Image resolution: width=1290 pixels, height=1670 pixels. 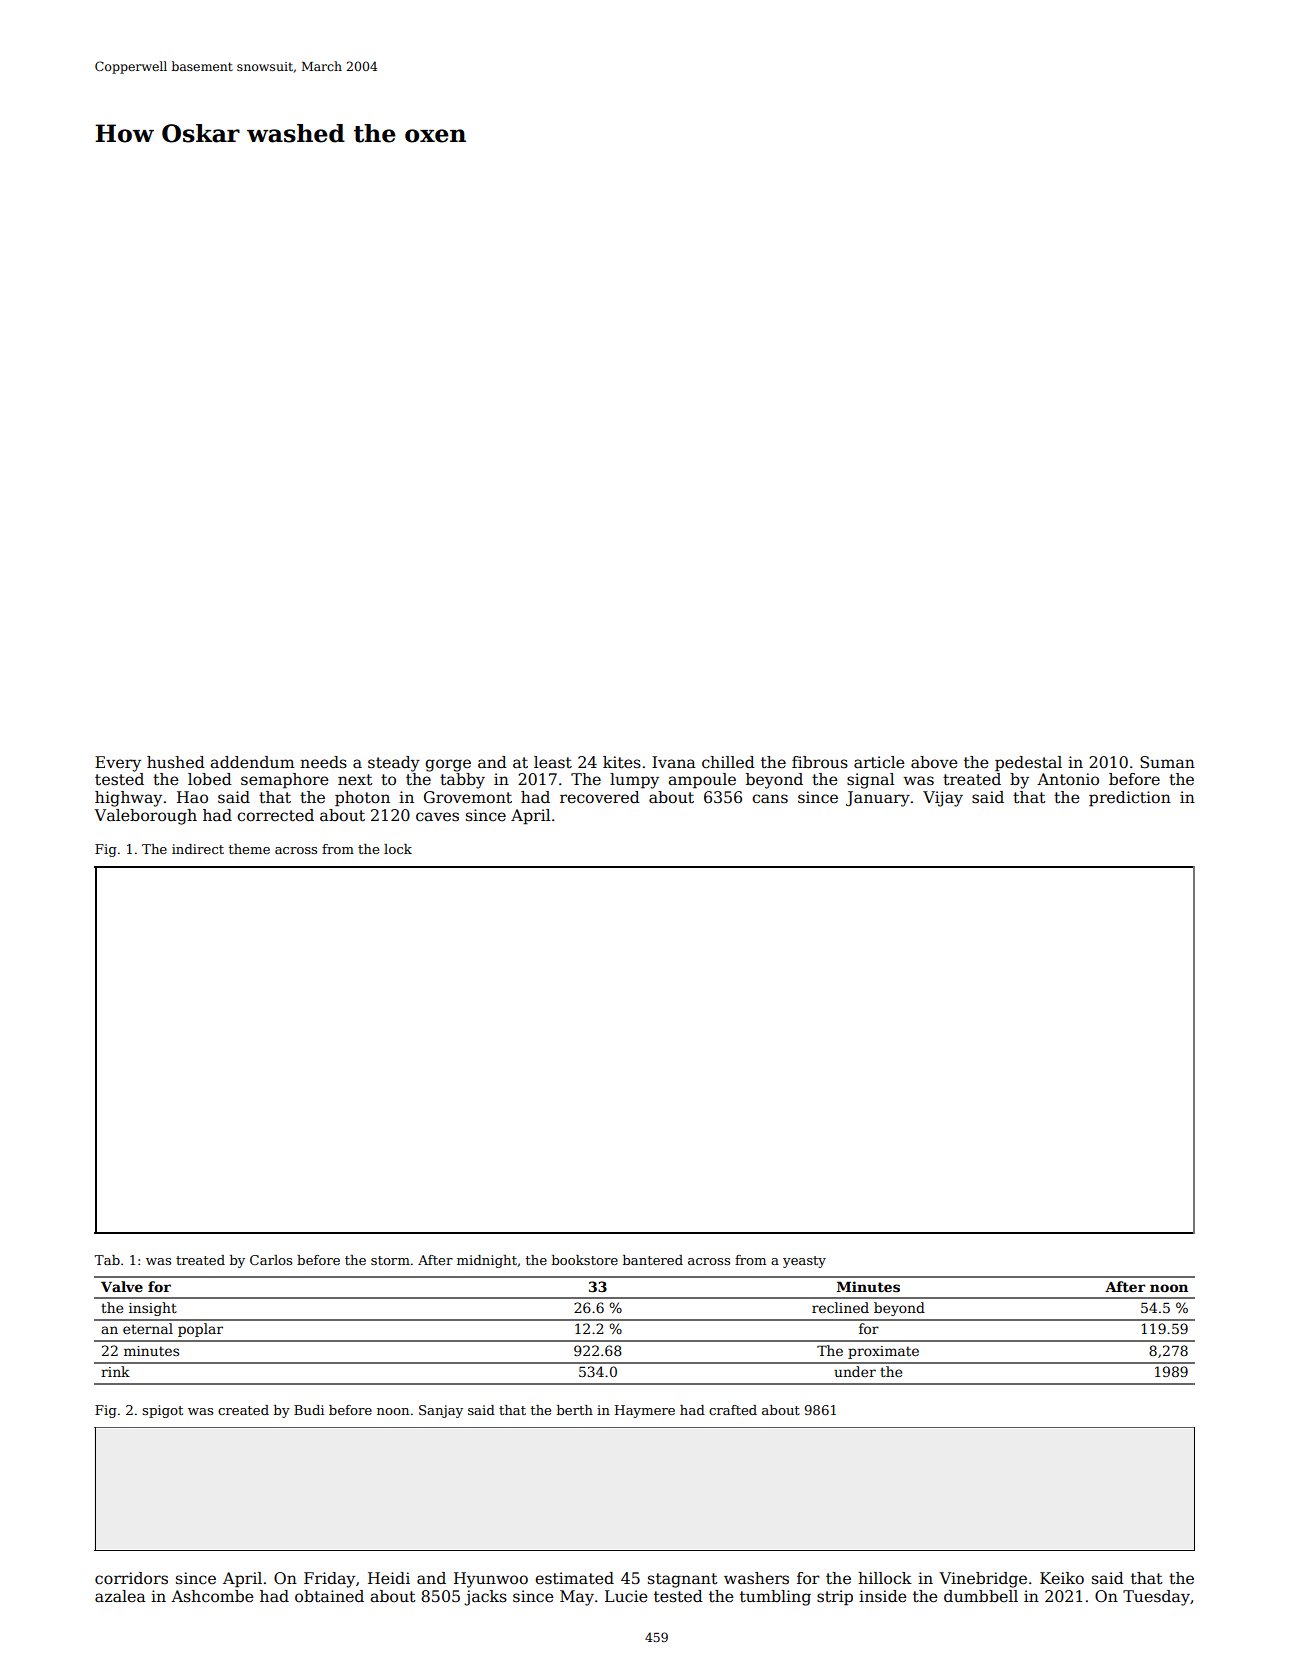 What do you see at coordinates (770, 799) in the screenshot?
I see `cans` at bounding box center [770, 799].
